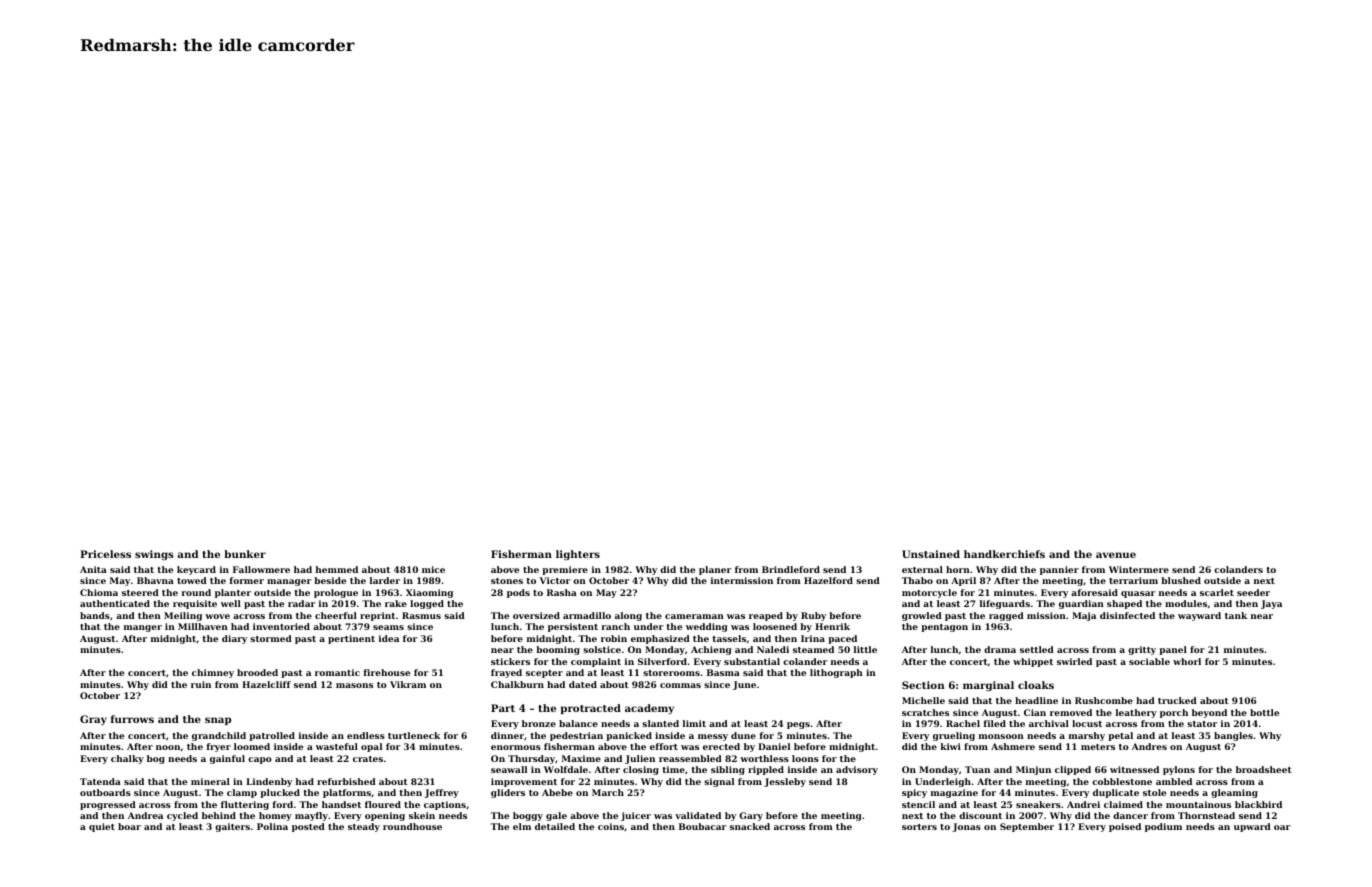 This screenshot has height=887, width=1372. Describe the element at coordinates (1181, 580) in the screenshot. I see `blushed` at that location.
